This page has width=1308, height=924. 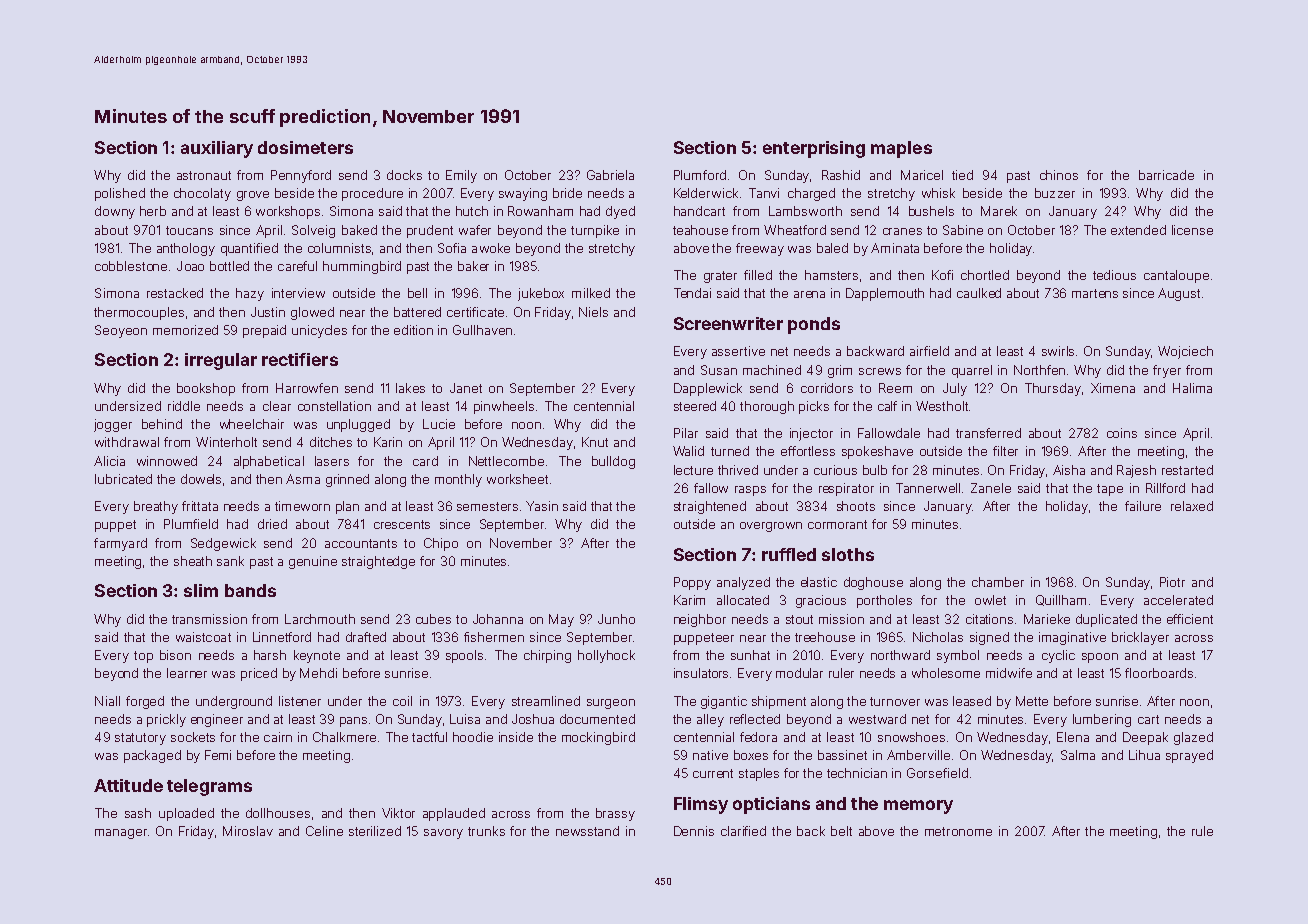 I want to click on buzzer, so click(x=1055, y=193).
